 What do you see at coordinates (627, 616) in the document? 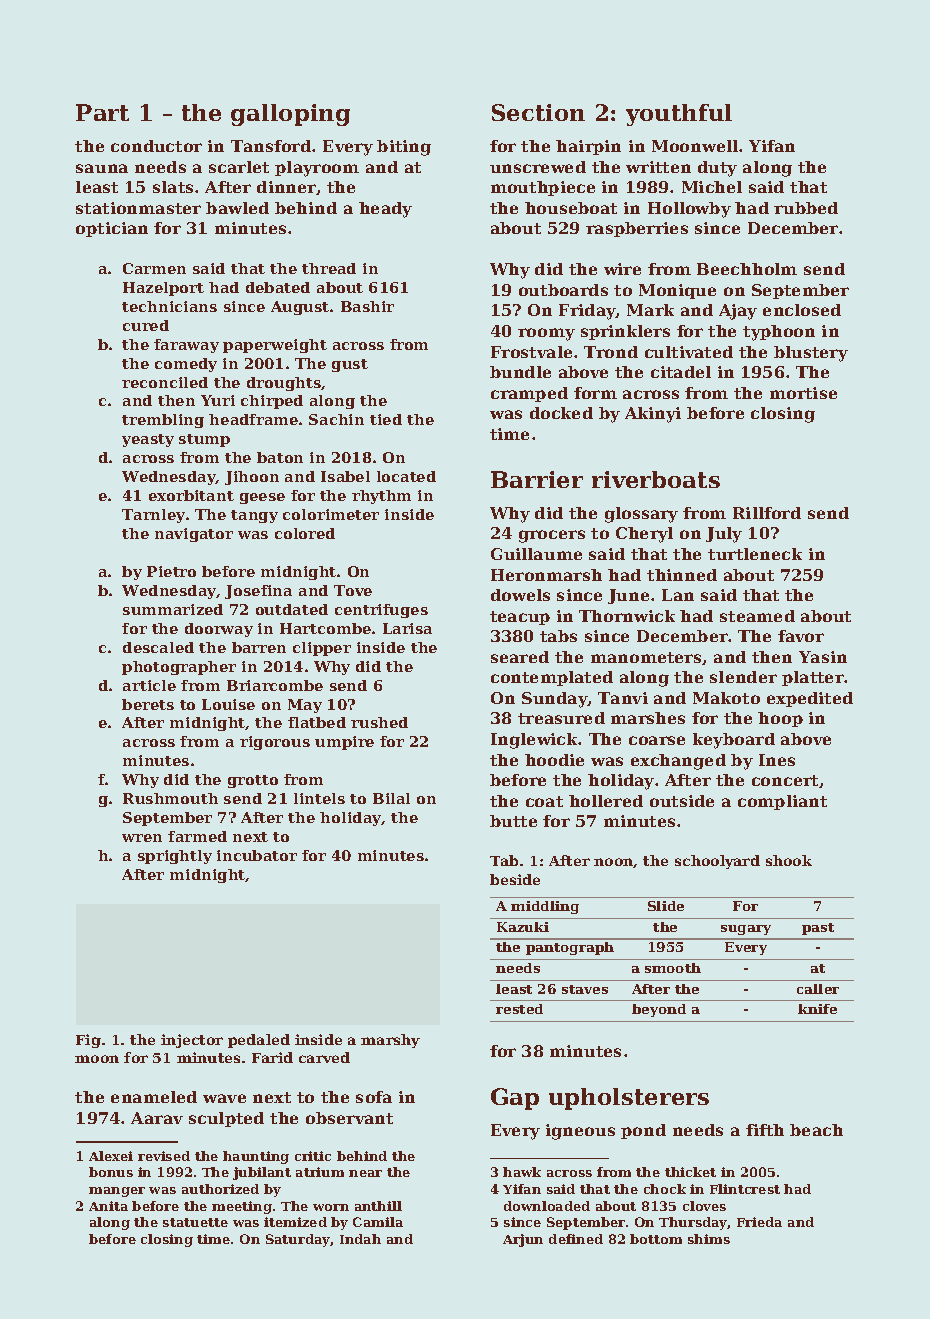
I see `Thornwick` at bounding box center [627, 616].
